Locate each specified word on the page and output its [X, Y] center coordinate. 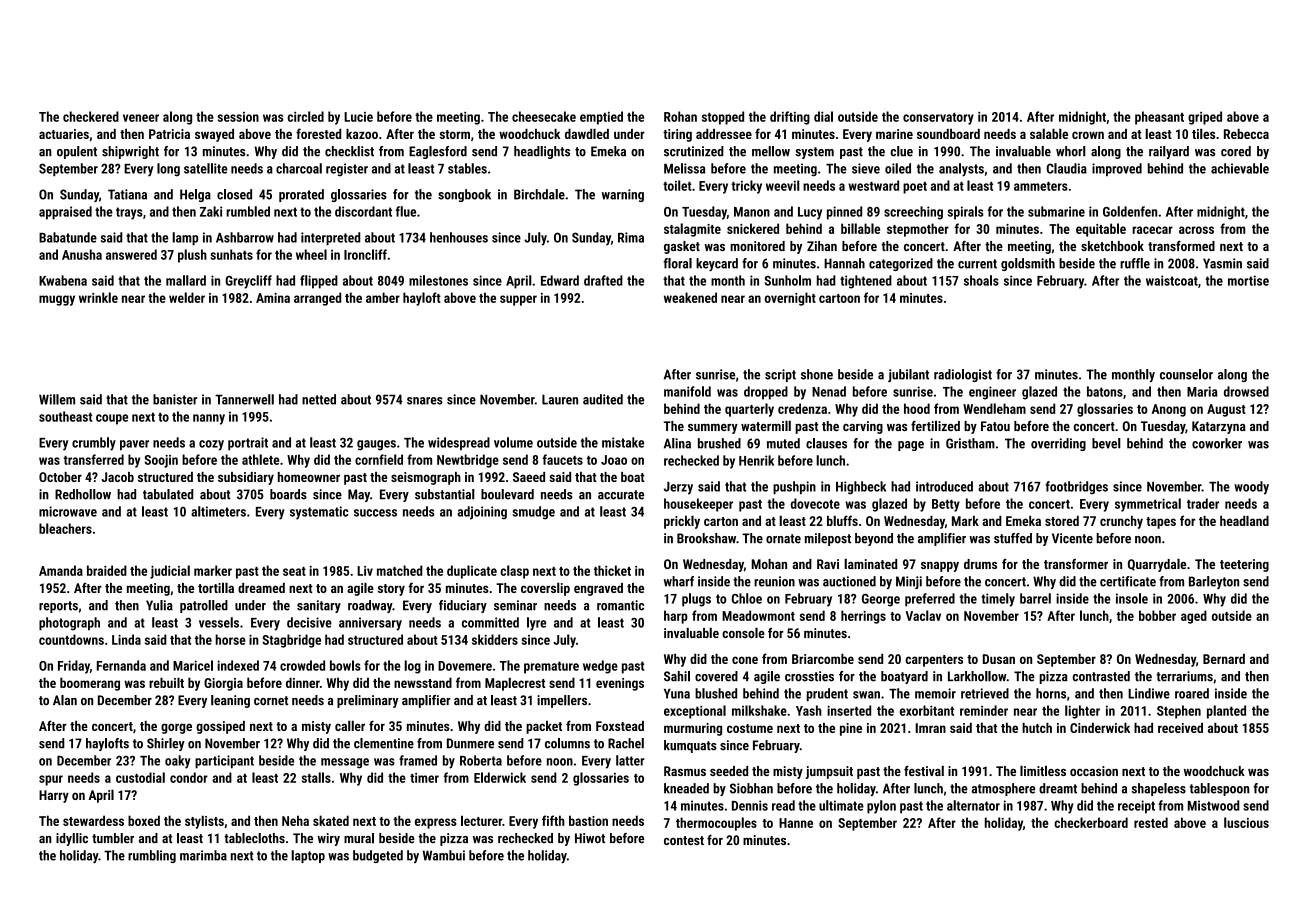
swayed [214, 135]
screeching [913, 213]
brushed [719, 443]
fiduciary [463, 606]
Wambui [444, 855]
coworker [1217, 443]
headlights [542, 152]
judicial [170, 572]
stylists [204, 822]
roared [1192, 693]
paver [134, 445]
